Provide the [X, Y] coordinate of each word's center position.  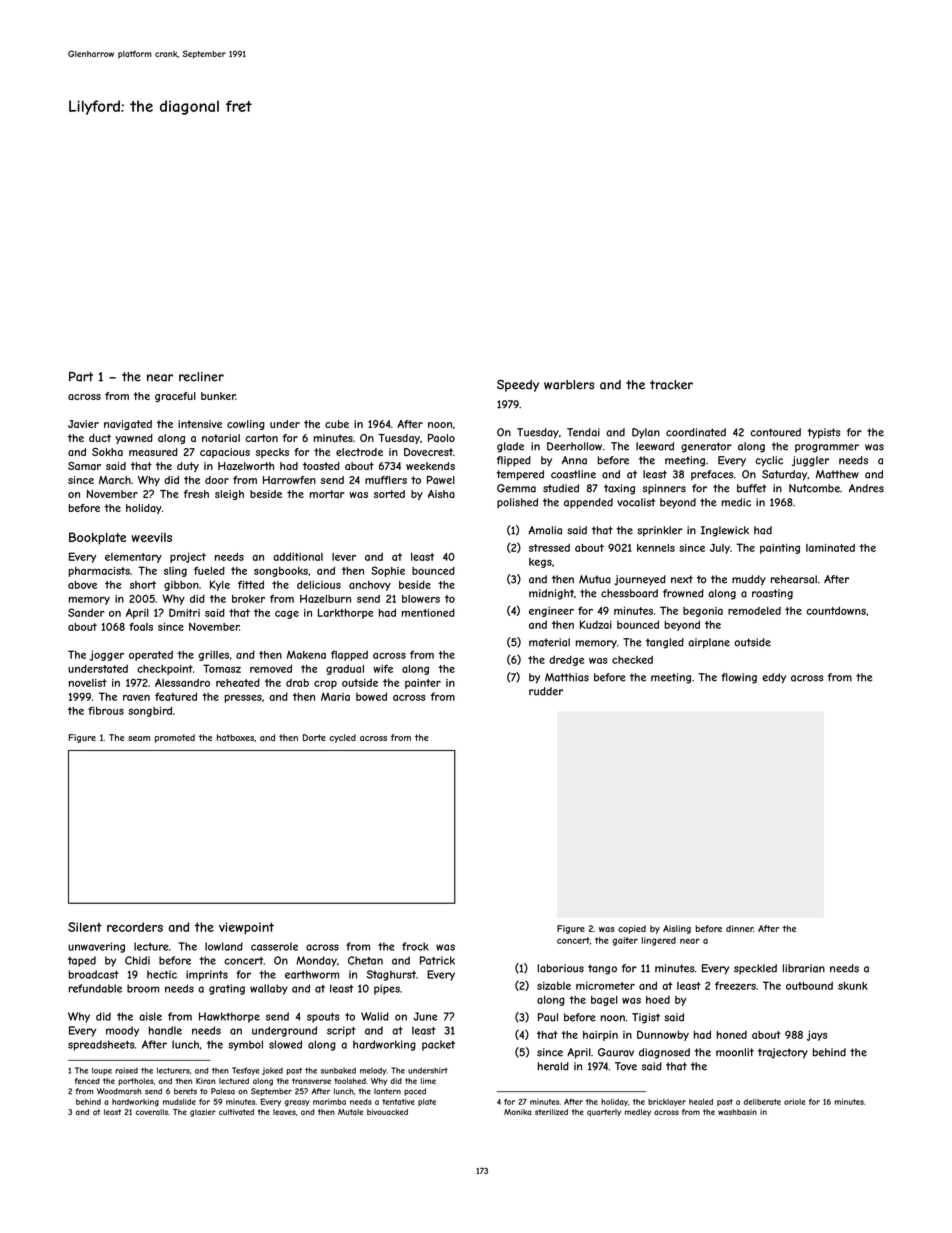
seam [139, 738]
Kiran [206, 1081]
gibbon [181, 586]
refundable [95, 988]
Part [81, 377]
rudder [546, 691]
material [549, 642]
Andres [866, 488]
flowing [739, 678]
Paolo [441, 438]
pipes [387, 989]
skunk [853, 986]
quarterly [604, 1113]
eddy [774, 678]
